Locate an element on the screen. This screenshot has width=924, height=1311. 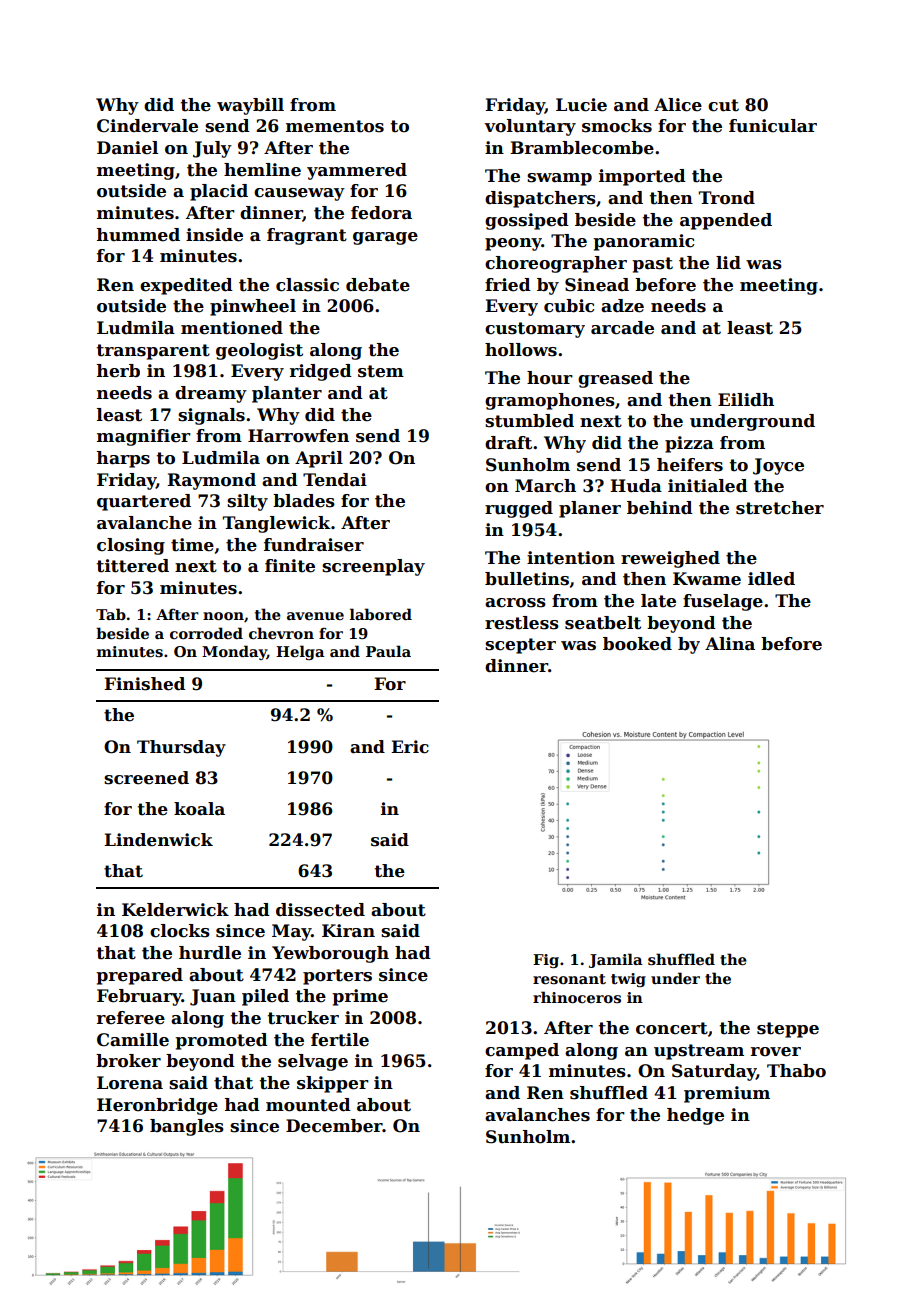
signals is located at coordinates (211, 416).
